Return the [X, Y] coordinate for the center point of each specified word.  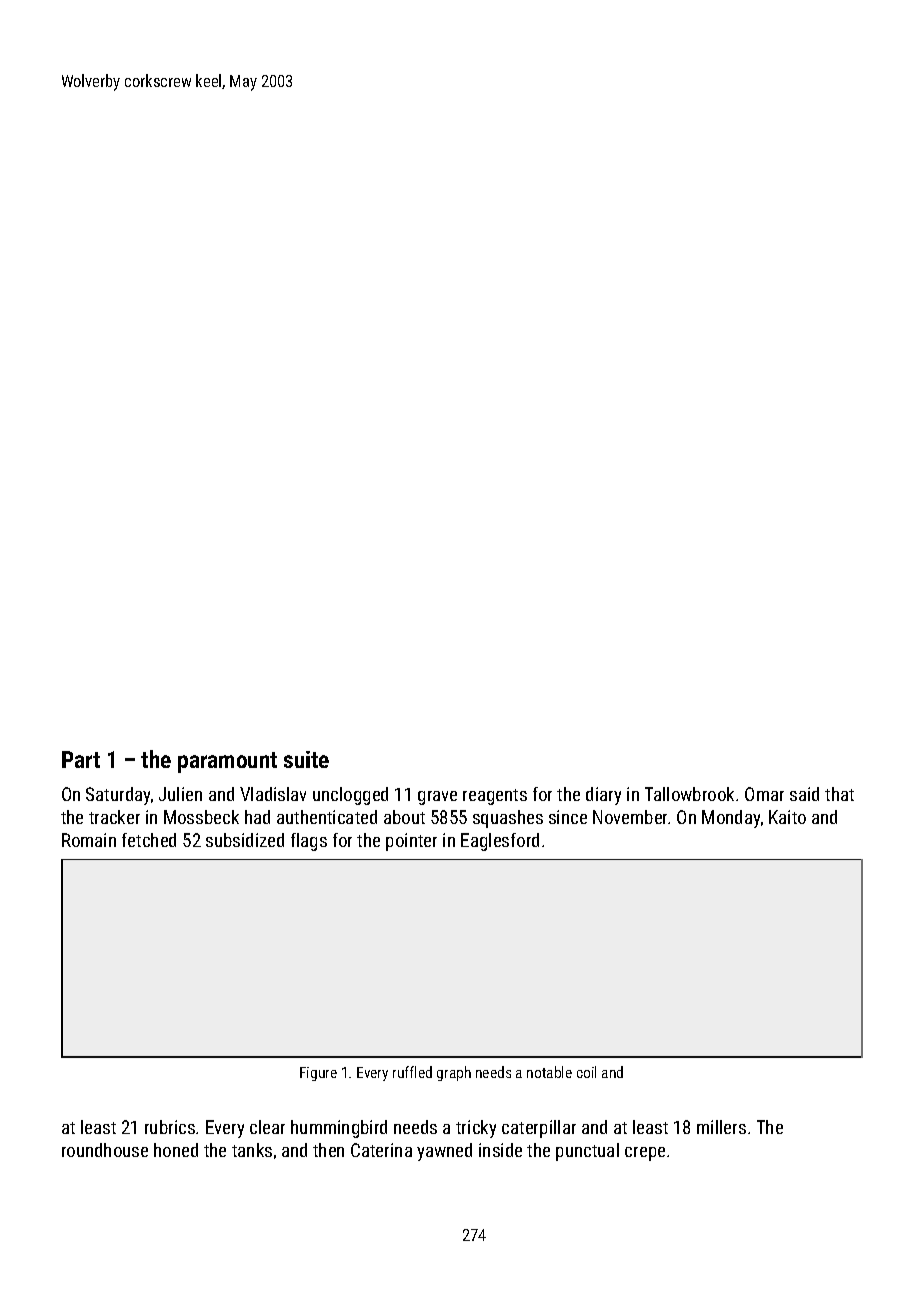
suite [306, 759]
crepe [645, 1154]
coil [586, 1072]
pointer [411, 842]
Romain [89, 840]
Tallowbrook [689, 794]
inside [500, 1150]
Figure [318, 1074]
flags [309, 842]
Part [81, 759]
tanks [252, 1150]
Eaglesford [500, 842]
